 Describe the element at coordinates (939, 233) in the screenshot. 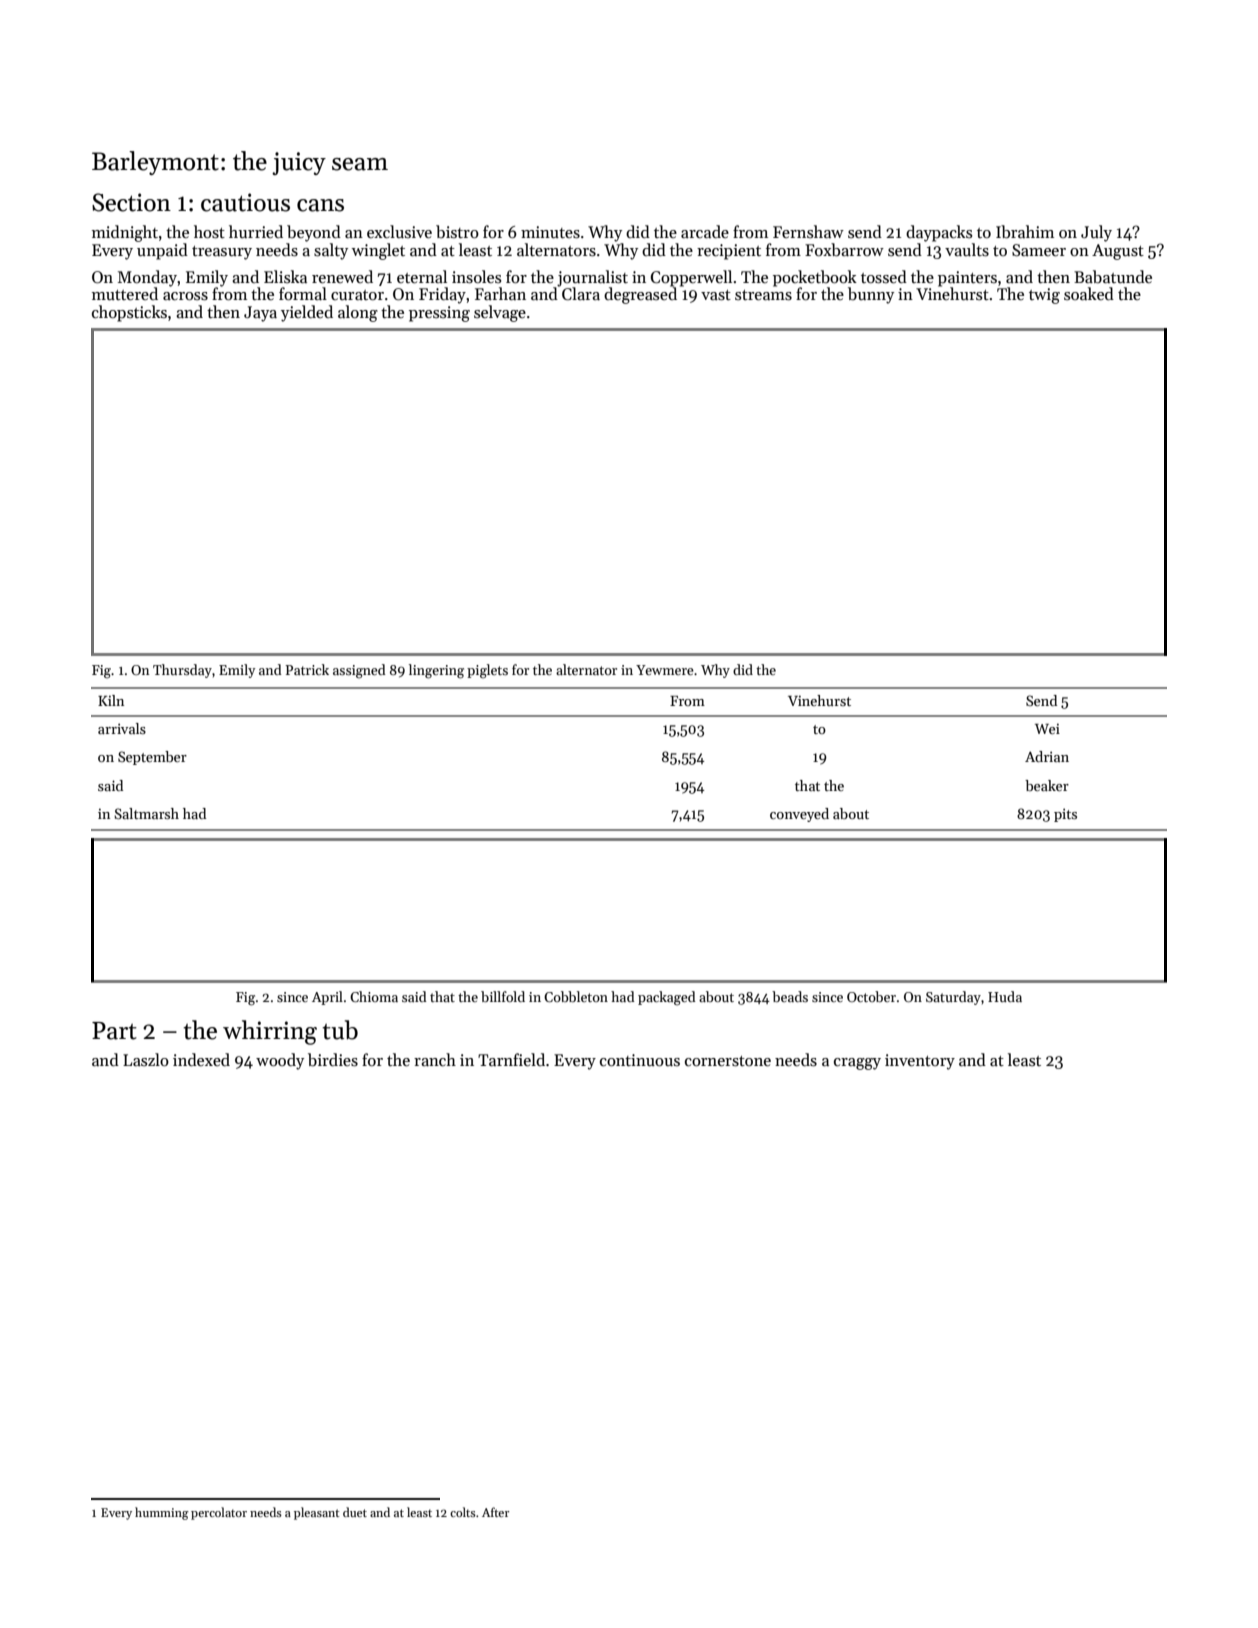

I see `daypacks` at that location.
